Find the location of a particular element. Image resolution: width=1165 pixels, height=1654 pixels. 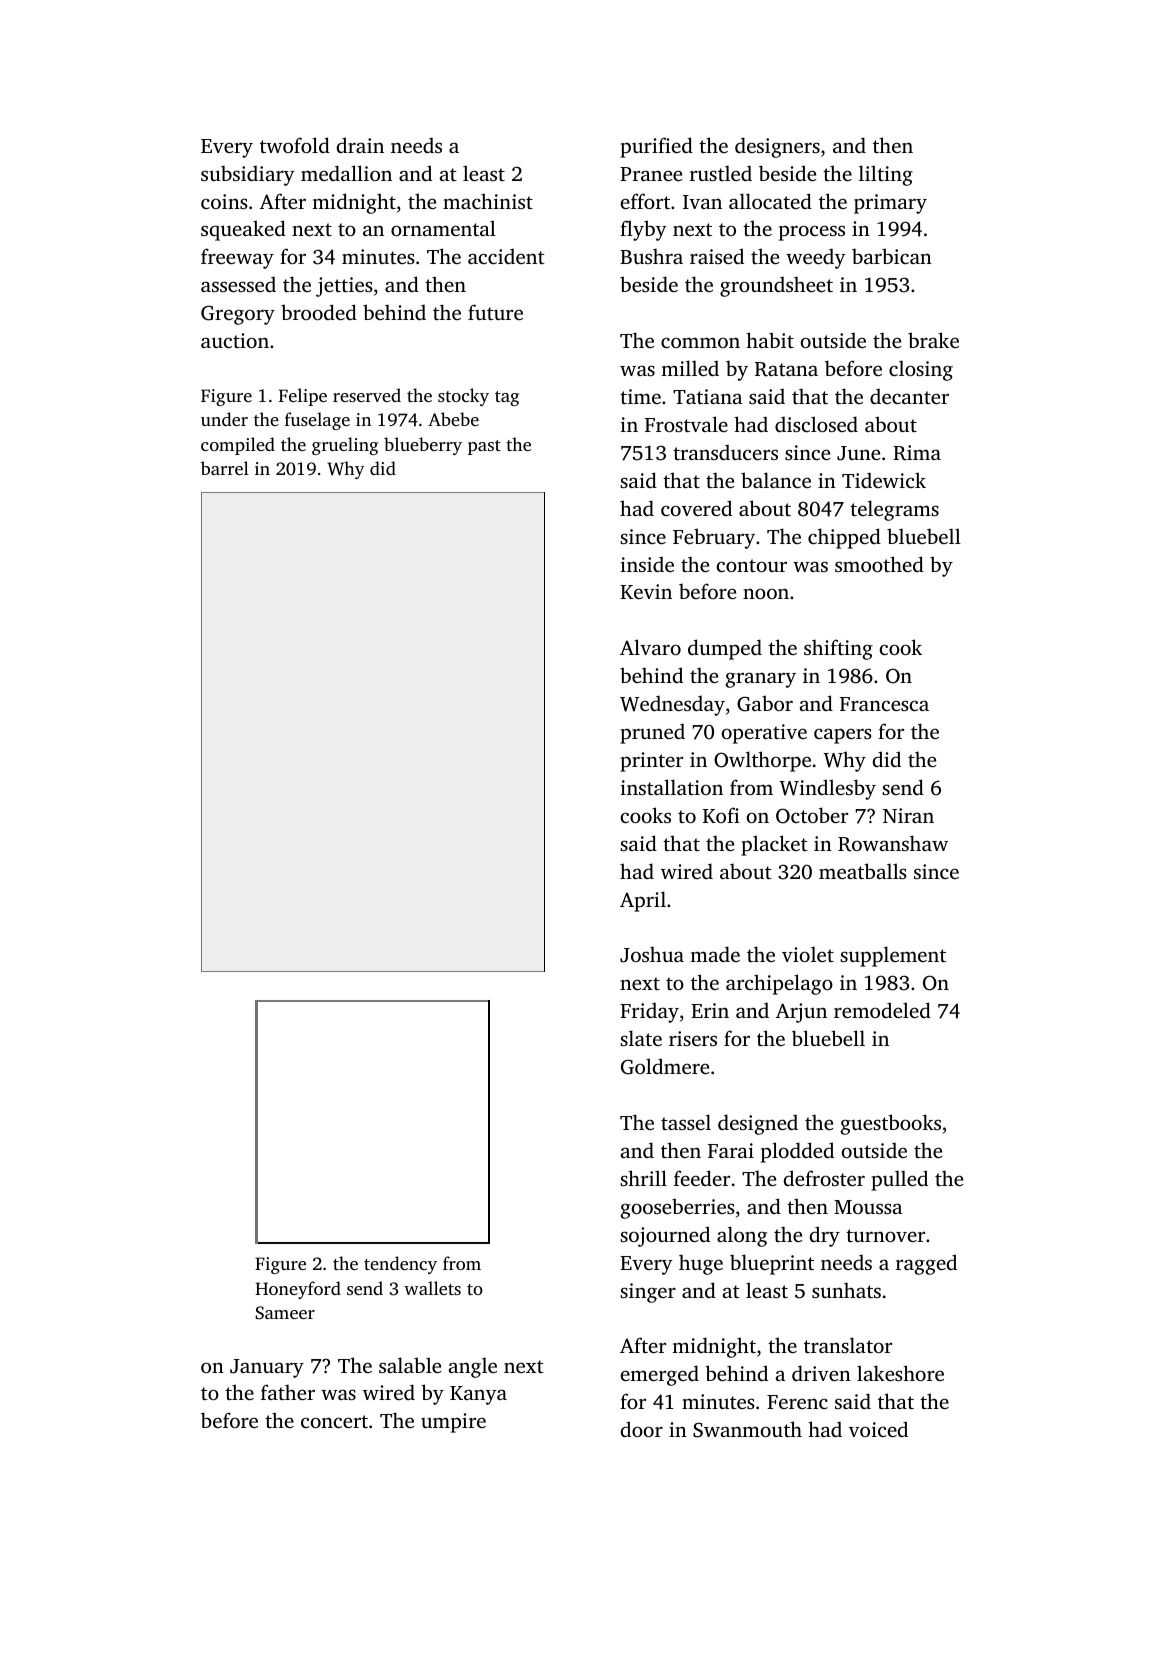

purified is located at coordinates (656, 147).
